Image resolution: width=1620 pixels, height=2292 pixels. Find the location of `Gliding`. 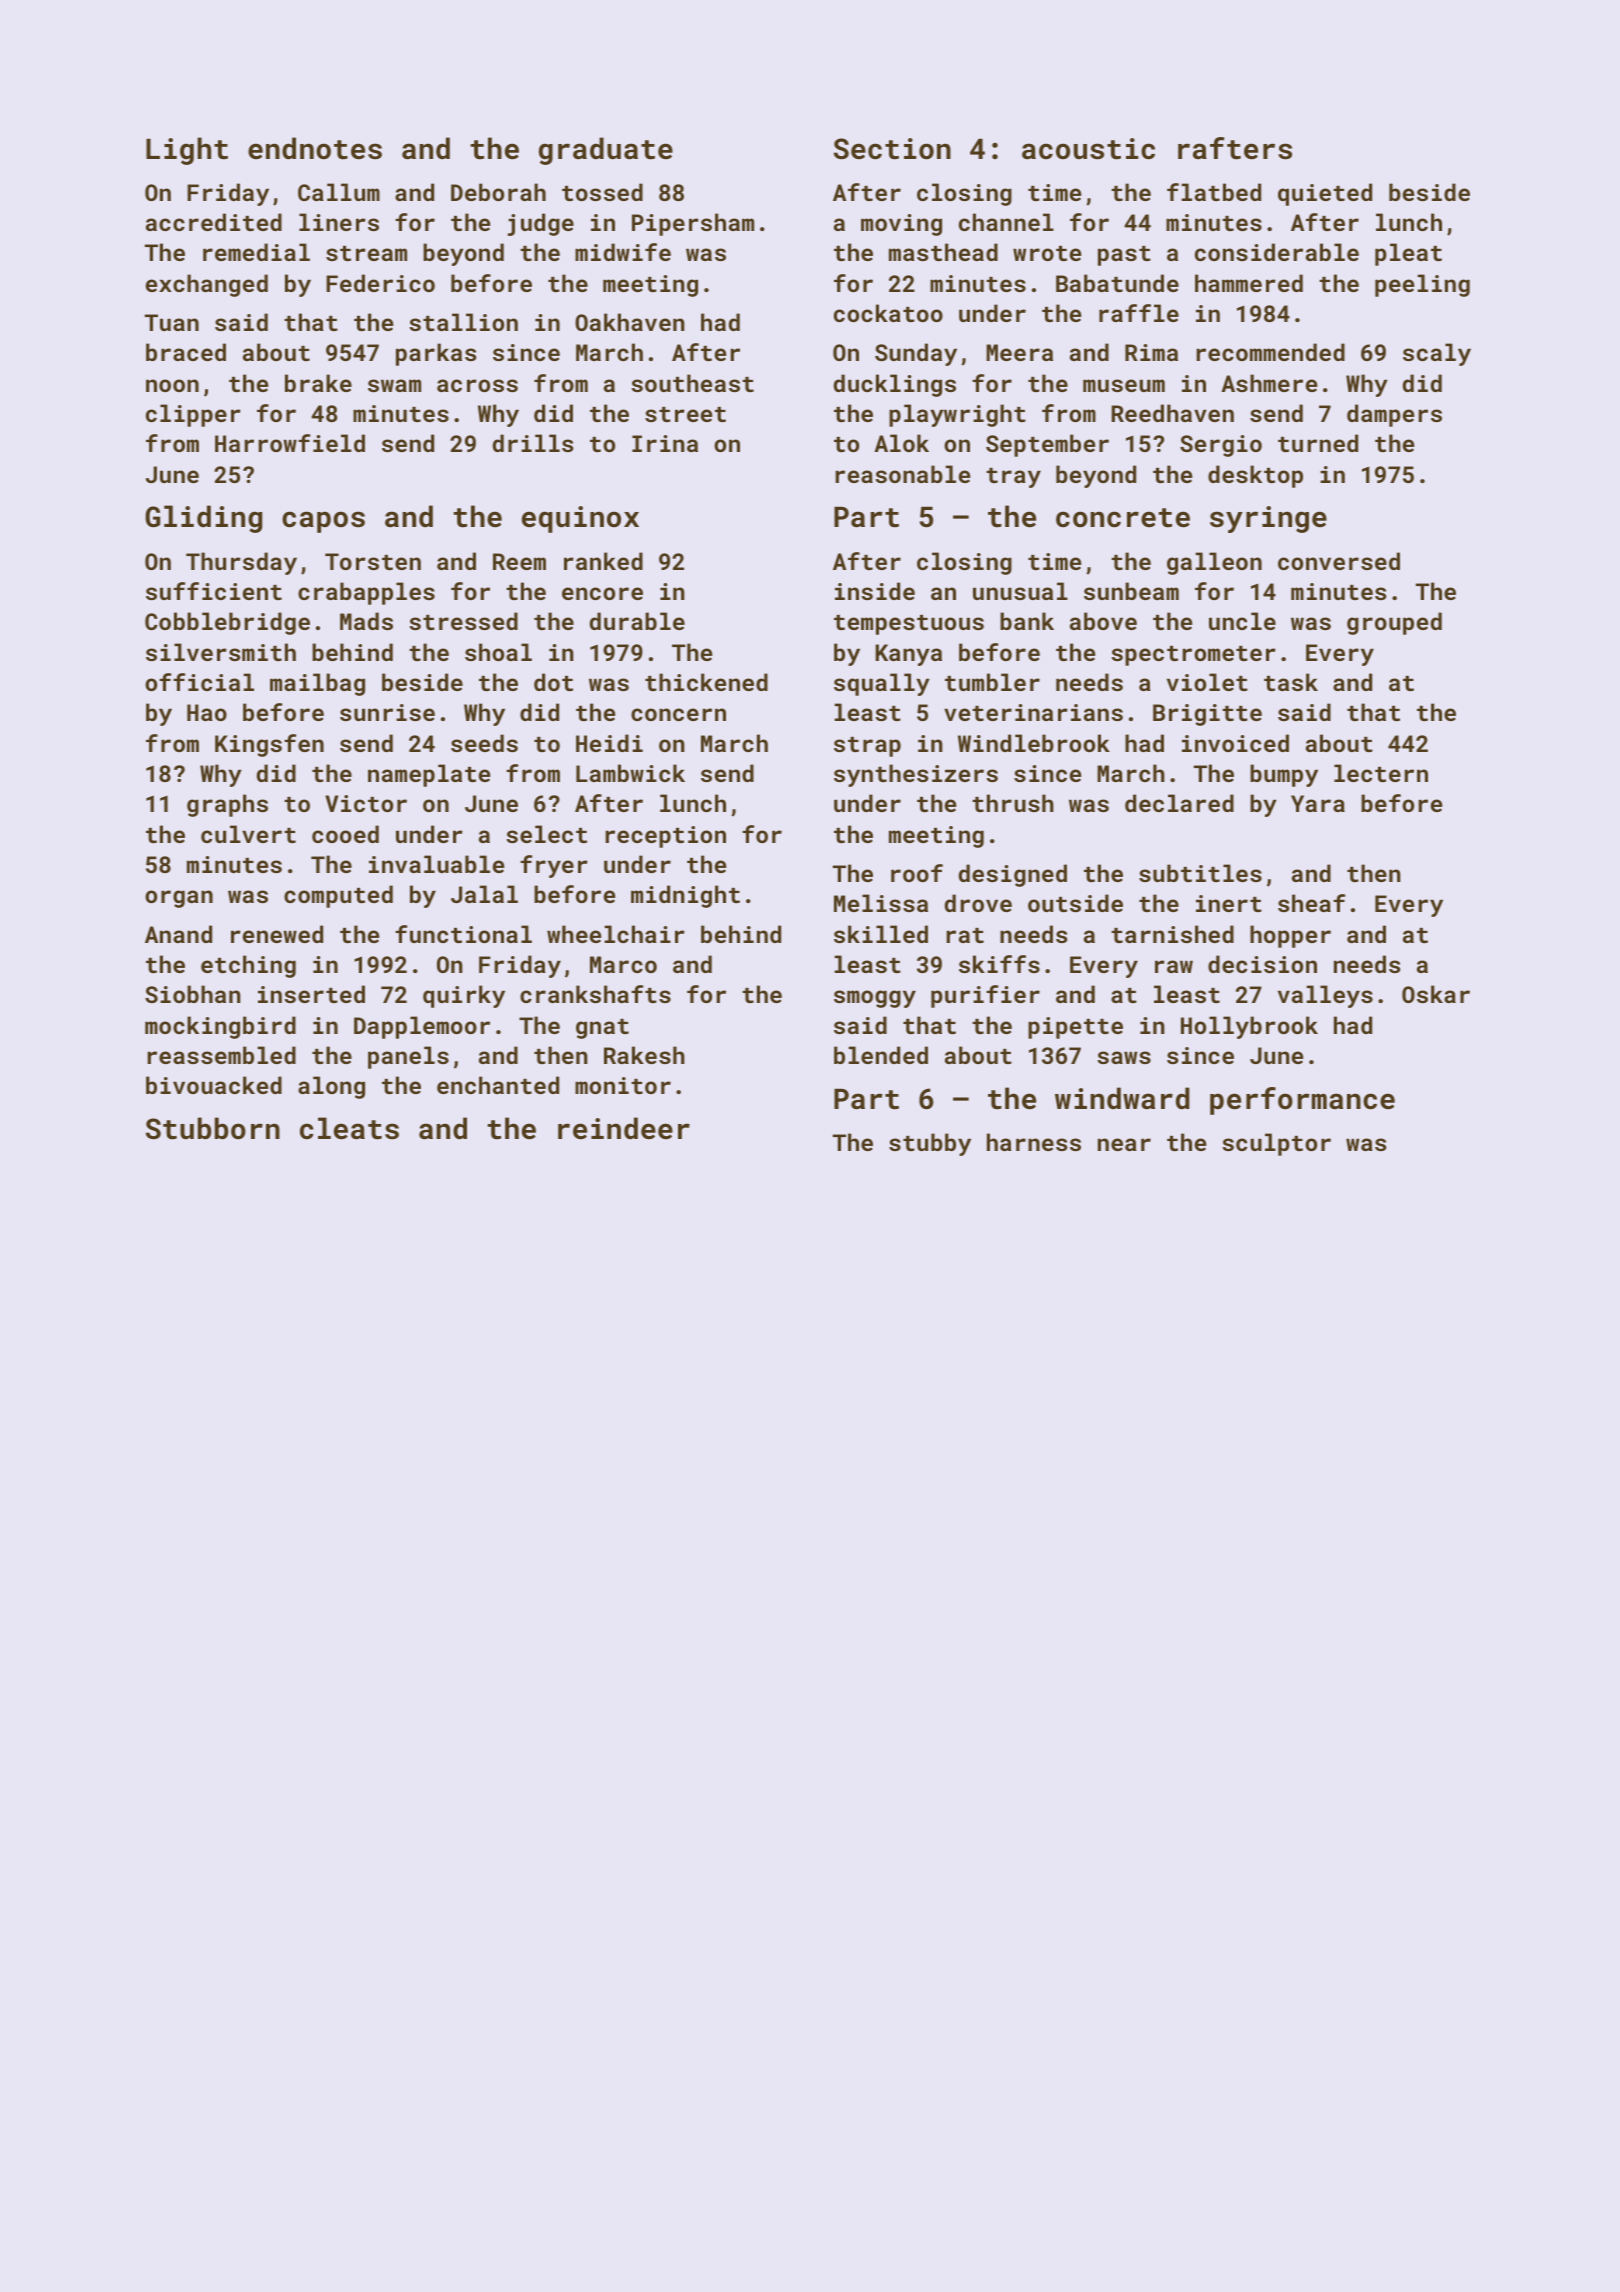

Gliding is located at coordinates (203, 519).
